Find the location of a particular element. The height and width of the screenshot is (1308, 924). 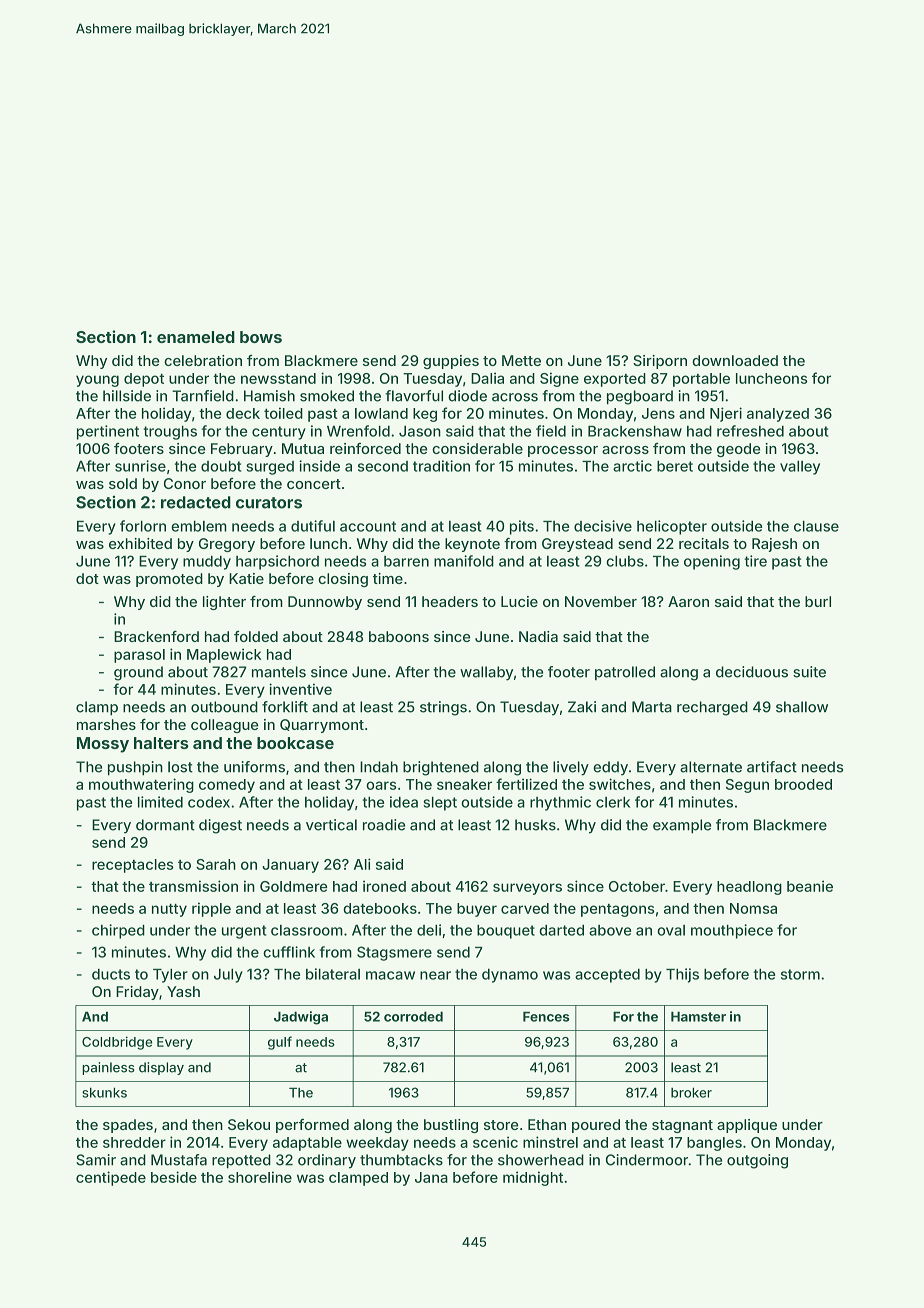

closing is located at coordinates (343, 580).
